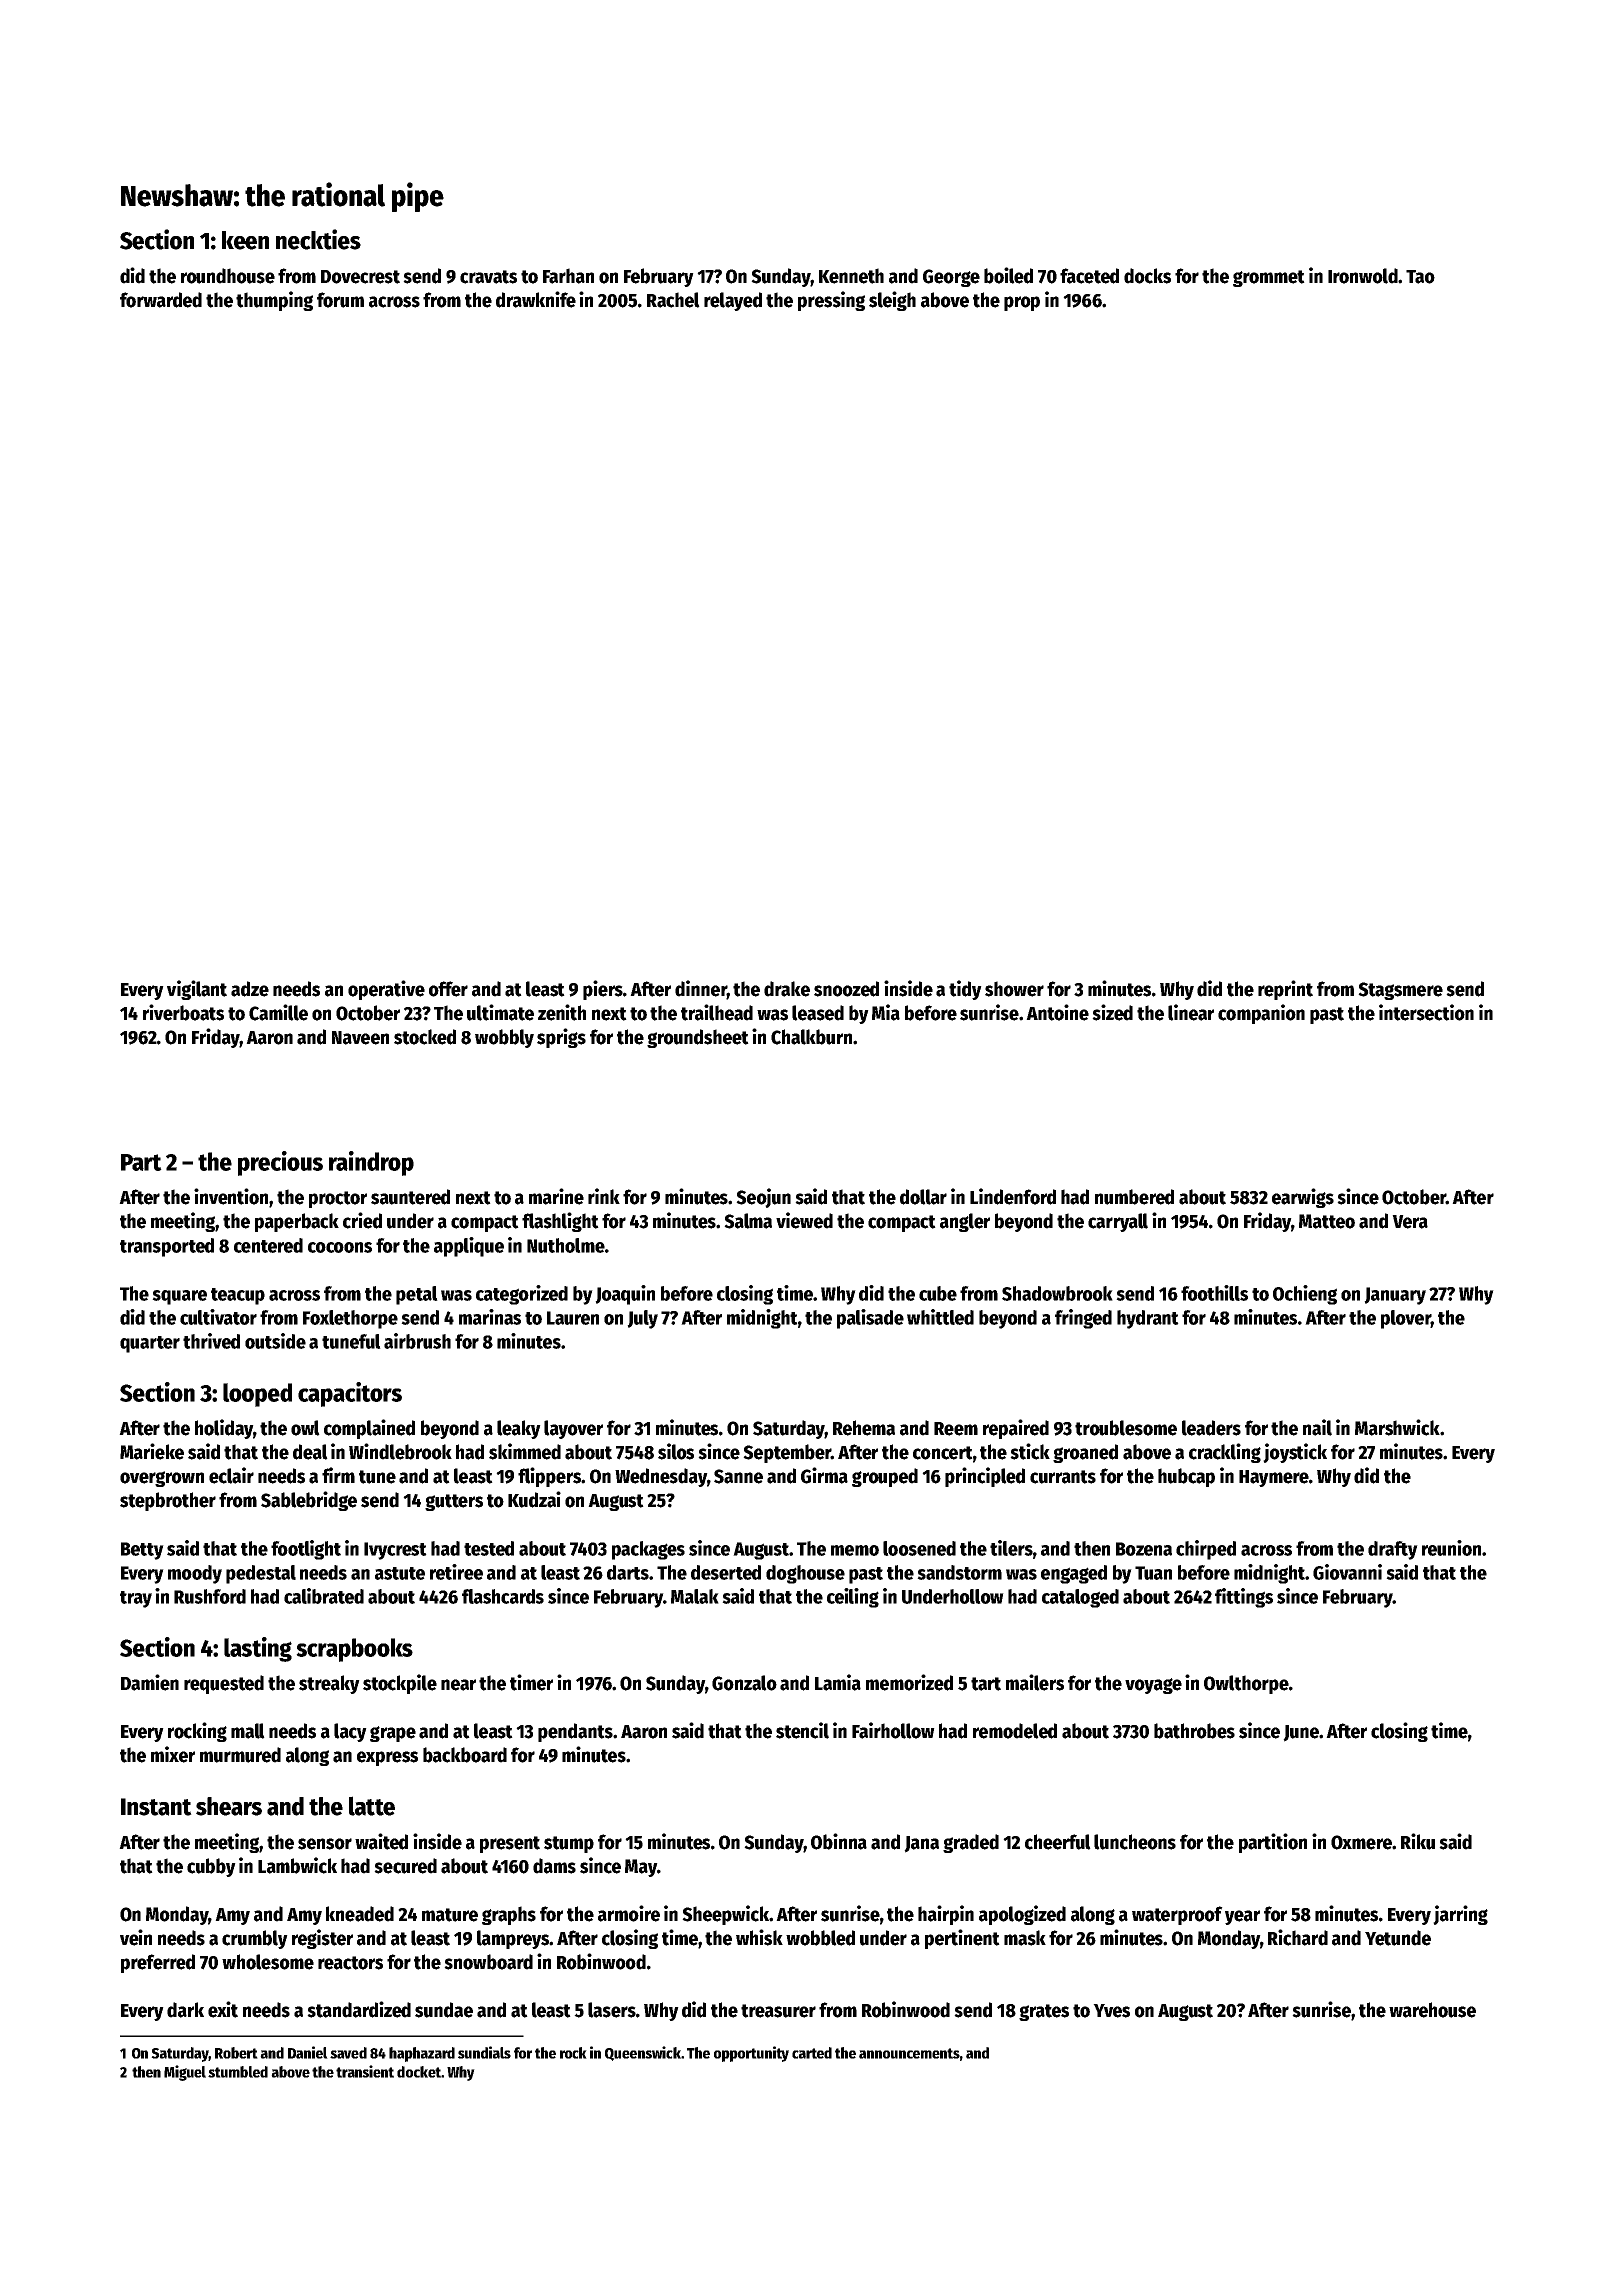 The height and width of the page is (2292, 1620). What do you see at coordinates (1451, 1548) in the page?
I see `reunion` at bounding box center [1451, 1548].
